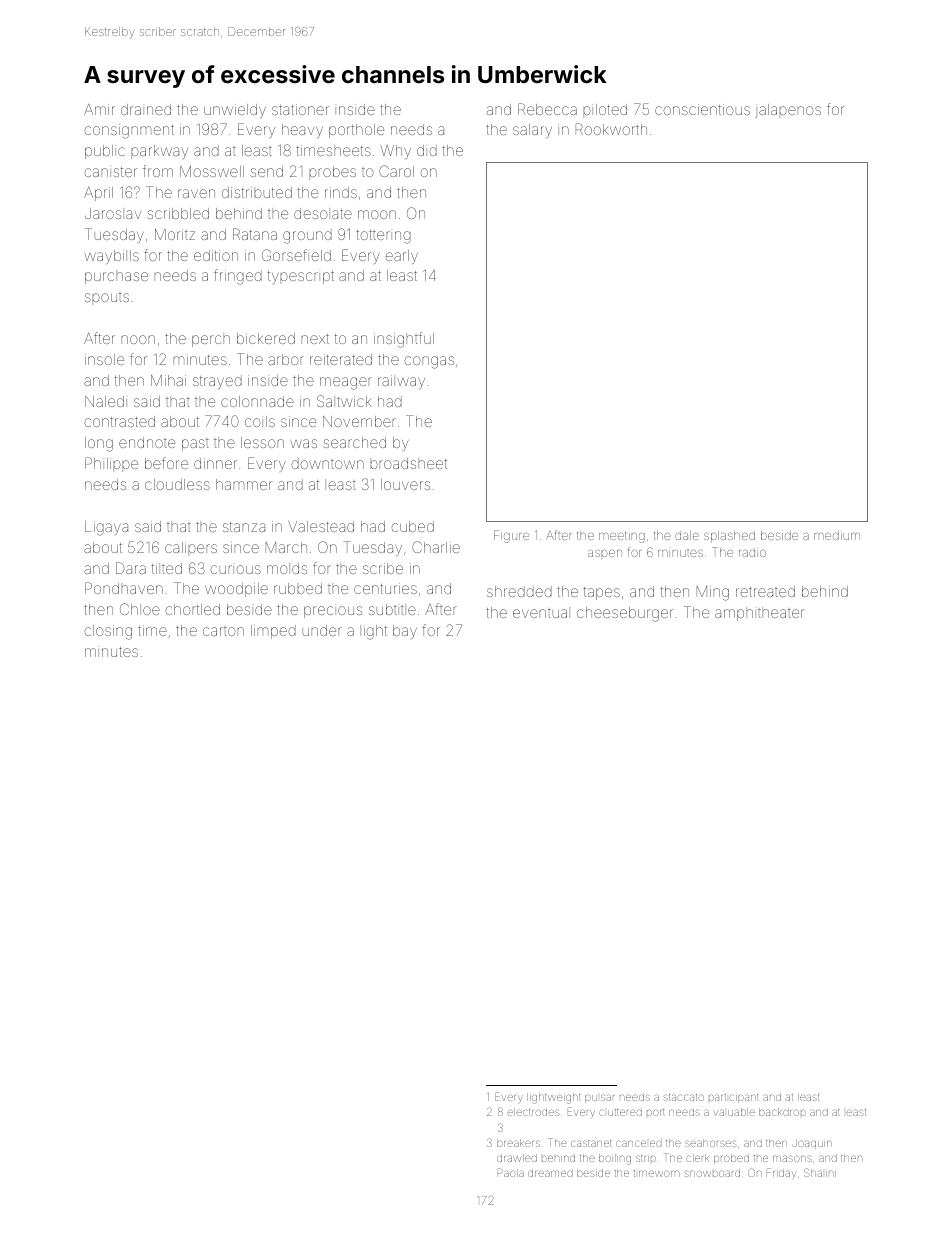  What do you see at coordinates (273, 632) in the screenshot?
I see `limped` at bounding box center [273, 632].
